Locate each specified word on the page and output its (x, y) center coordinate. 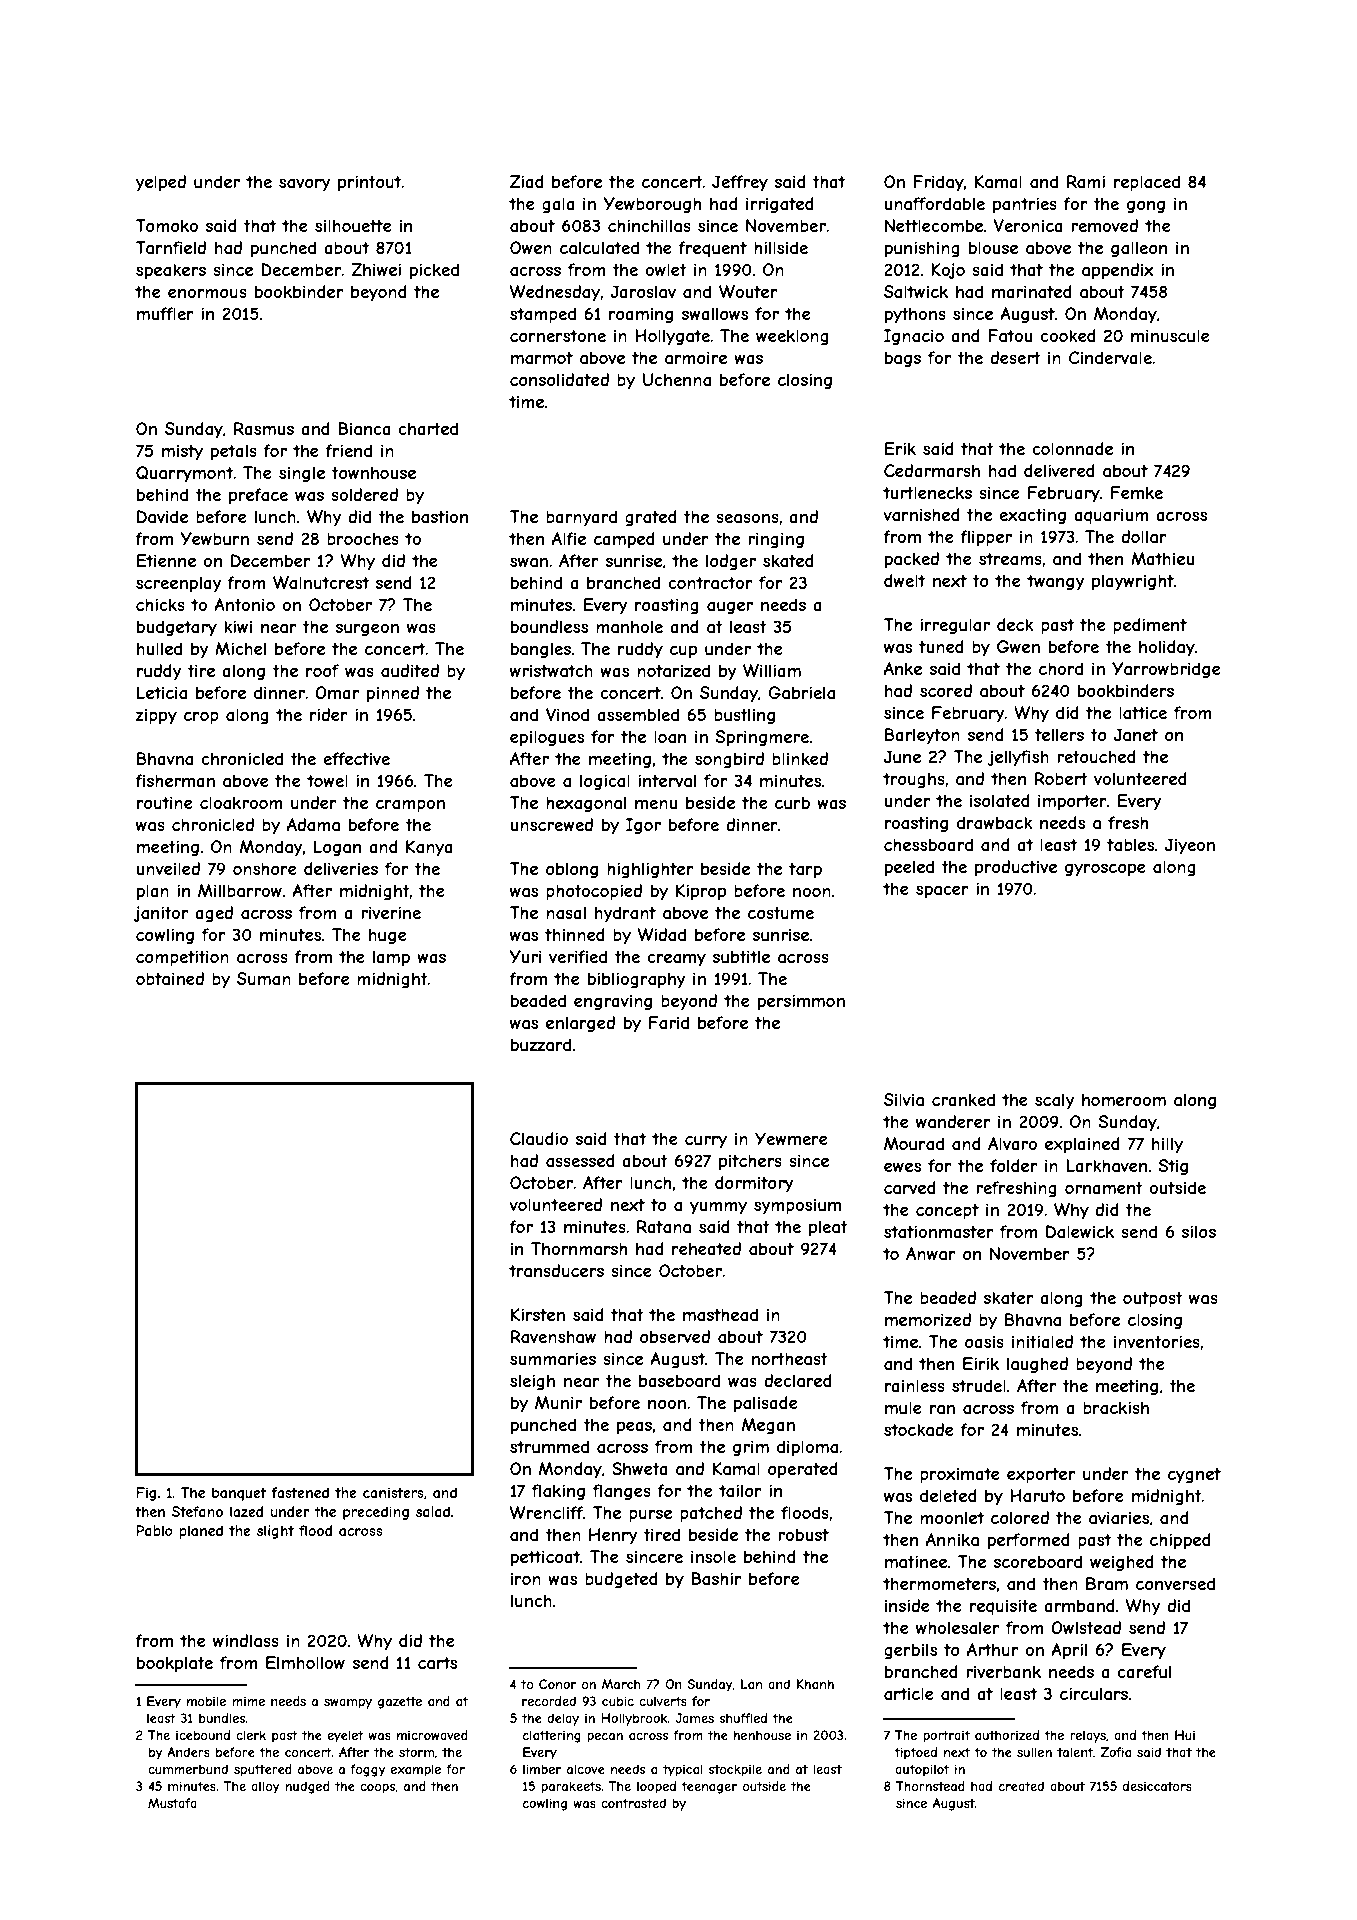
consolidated (559, 379)
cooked (1068, 335)
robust (803, 1534)
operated (803, 1470)
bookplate (175, 1664)
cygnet (1194, 1476)
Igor (643, 826)
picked (434, 271)
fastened (300, 1492)
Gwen (1018, 646)
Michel (240, 648)
